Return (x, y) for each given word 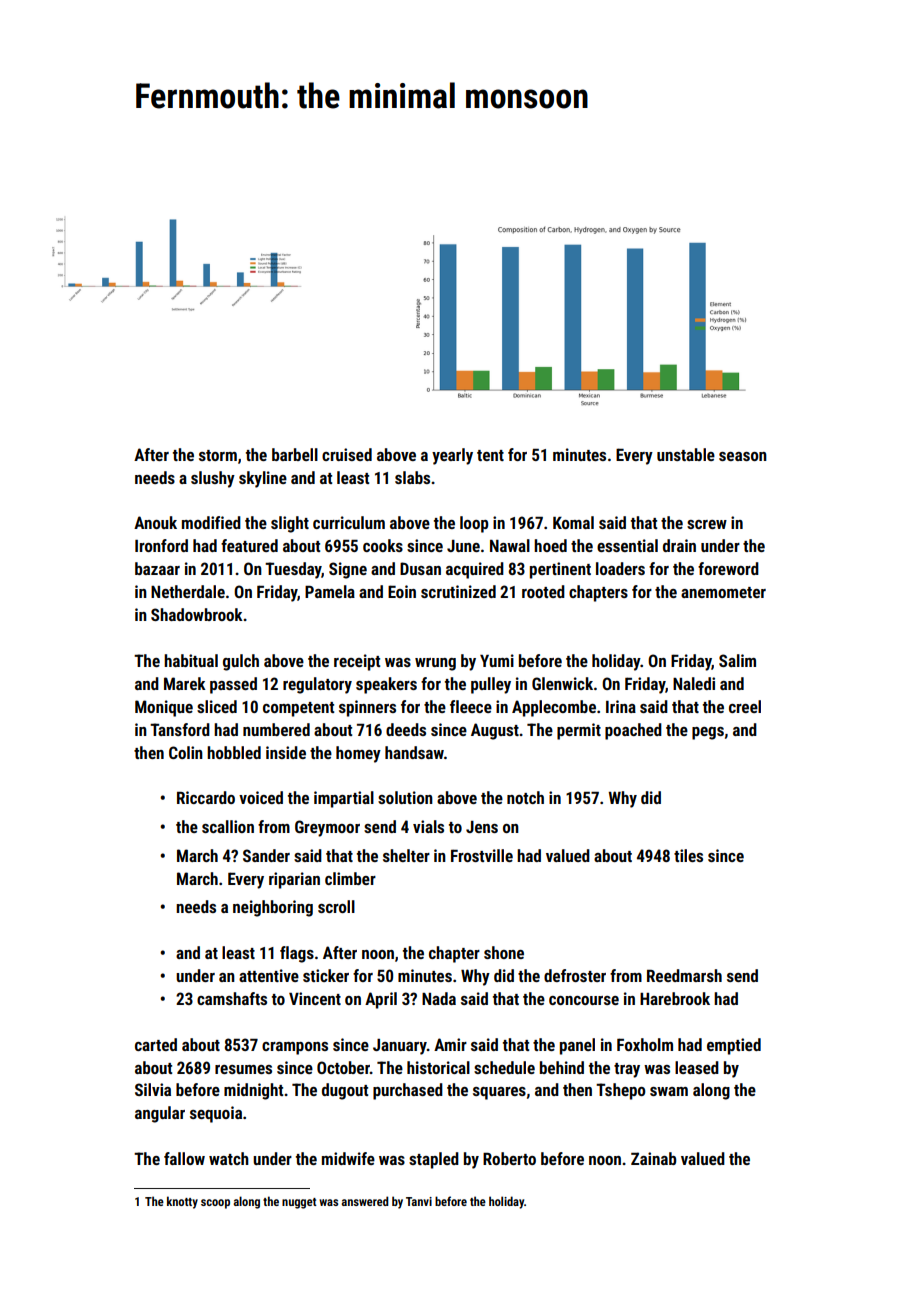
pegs (708, 733)
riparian (294, 880)
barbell (295, 454)
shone (504, 952)
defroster (575, 975)
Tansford (180, 729)
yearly (452, 456)
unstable (686, 454)
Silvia (153, 1089)
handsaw (414, 752)
